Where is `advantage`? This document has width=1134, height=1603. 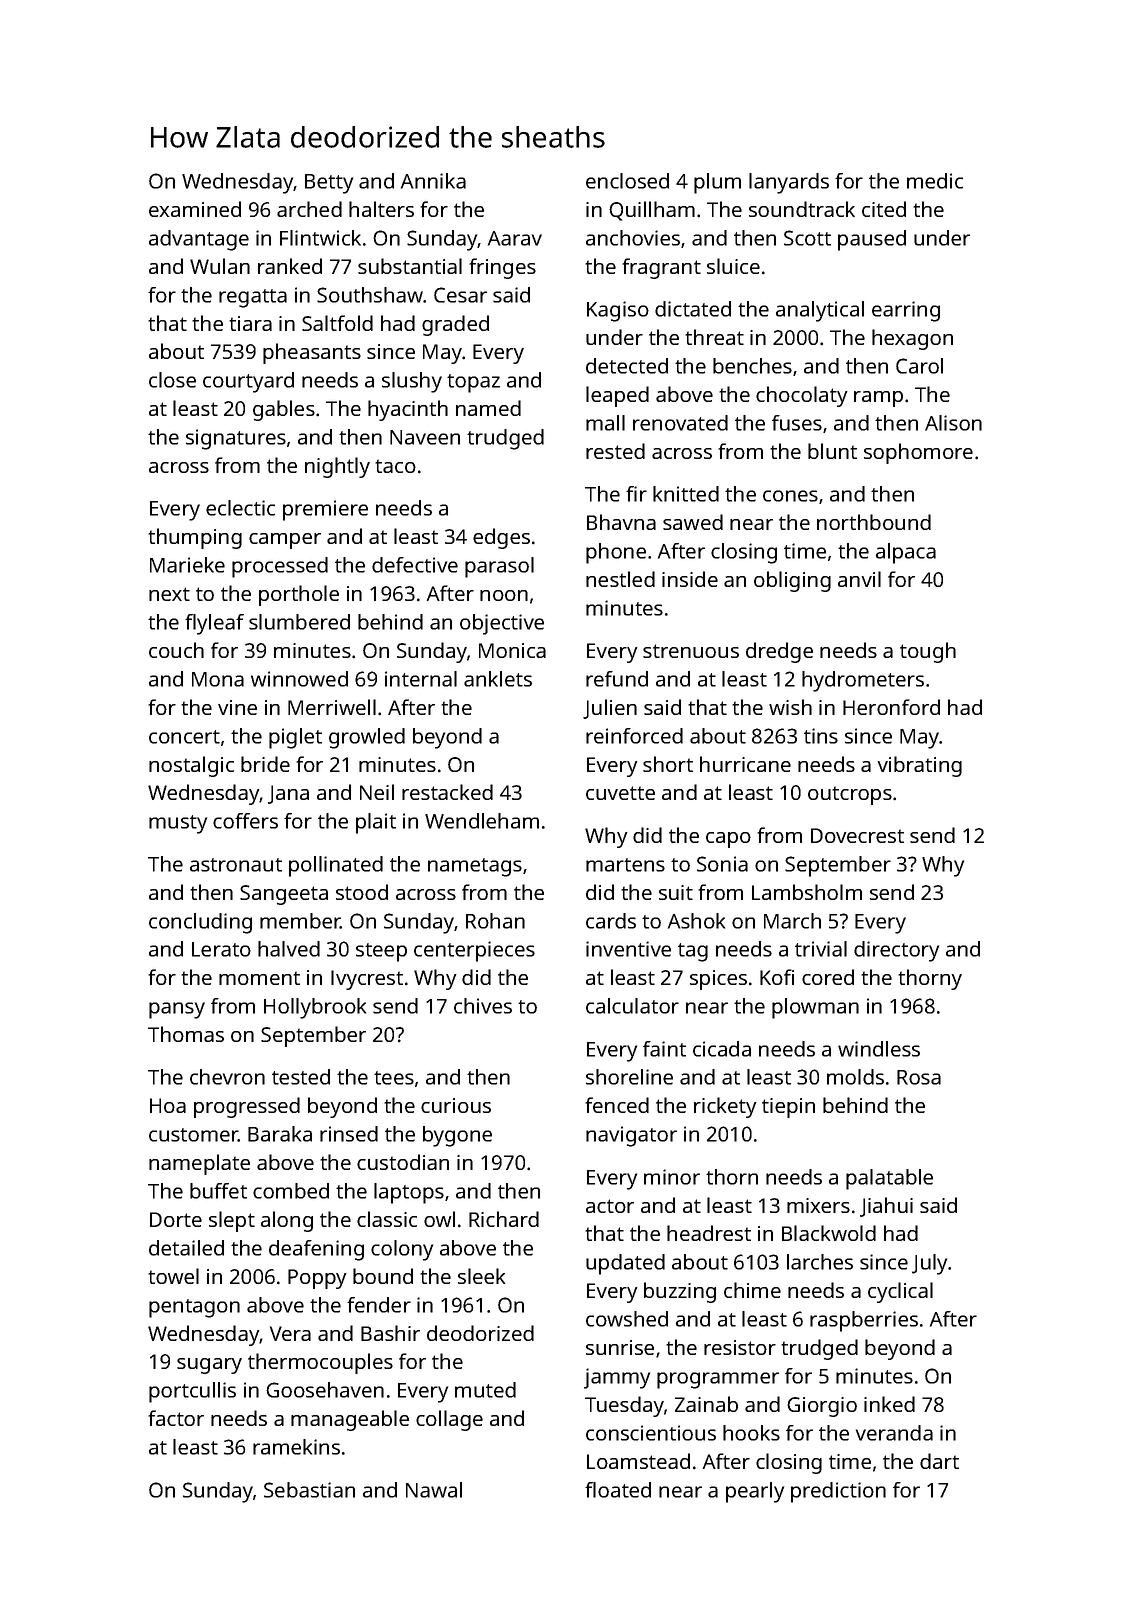 advantage is located at coordinates (199, 240).
